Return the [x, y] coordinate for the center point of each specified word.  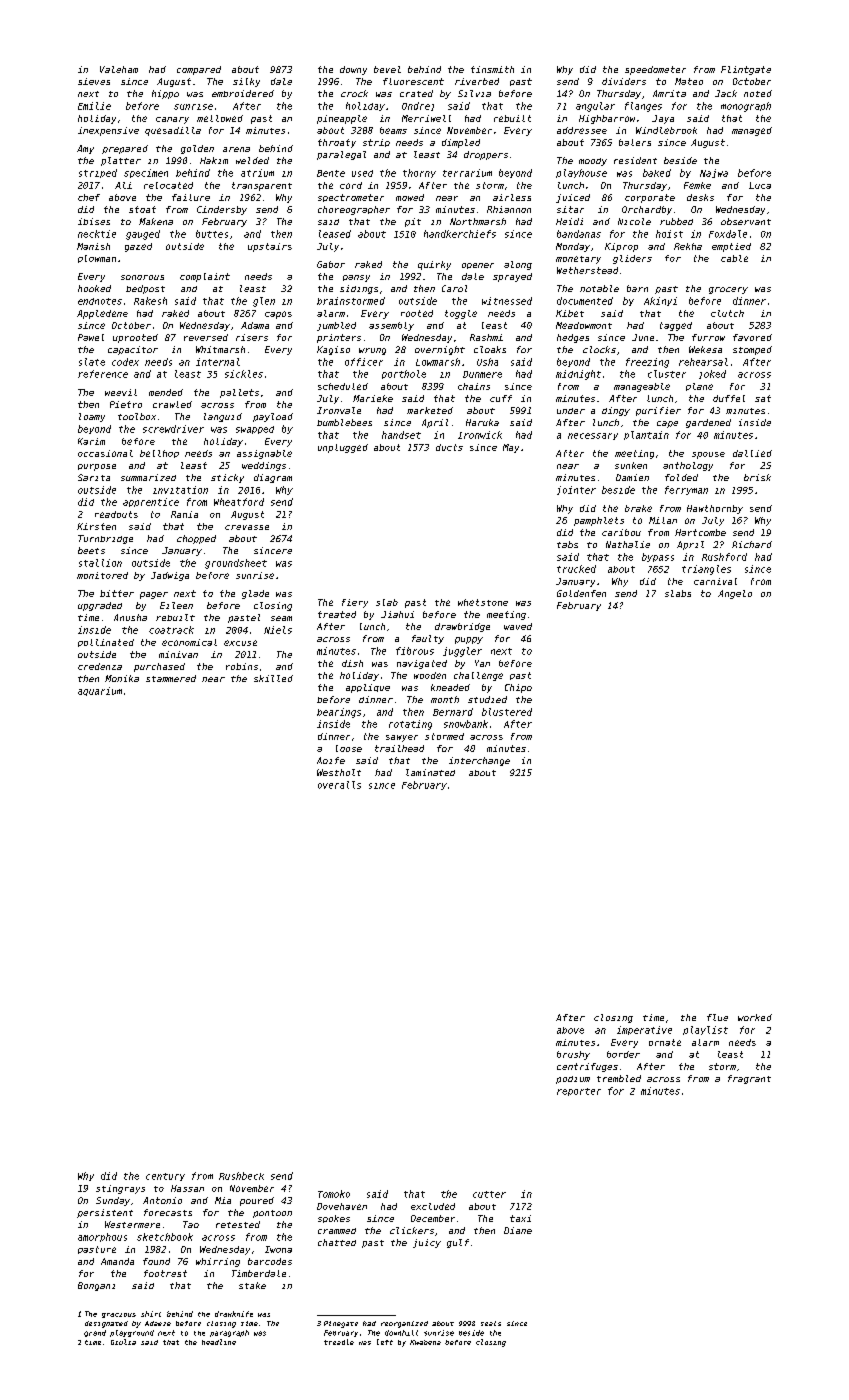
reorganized [404, 1324]
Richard [752, 544]
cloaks [490, 349]
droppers [486, 155]
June [643, 337]
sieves [94, 81]
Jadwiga [170, 576]
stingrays [120, 1189]
